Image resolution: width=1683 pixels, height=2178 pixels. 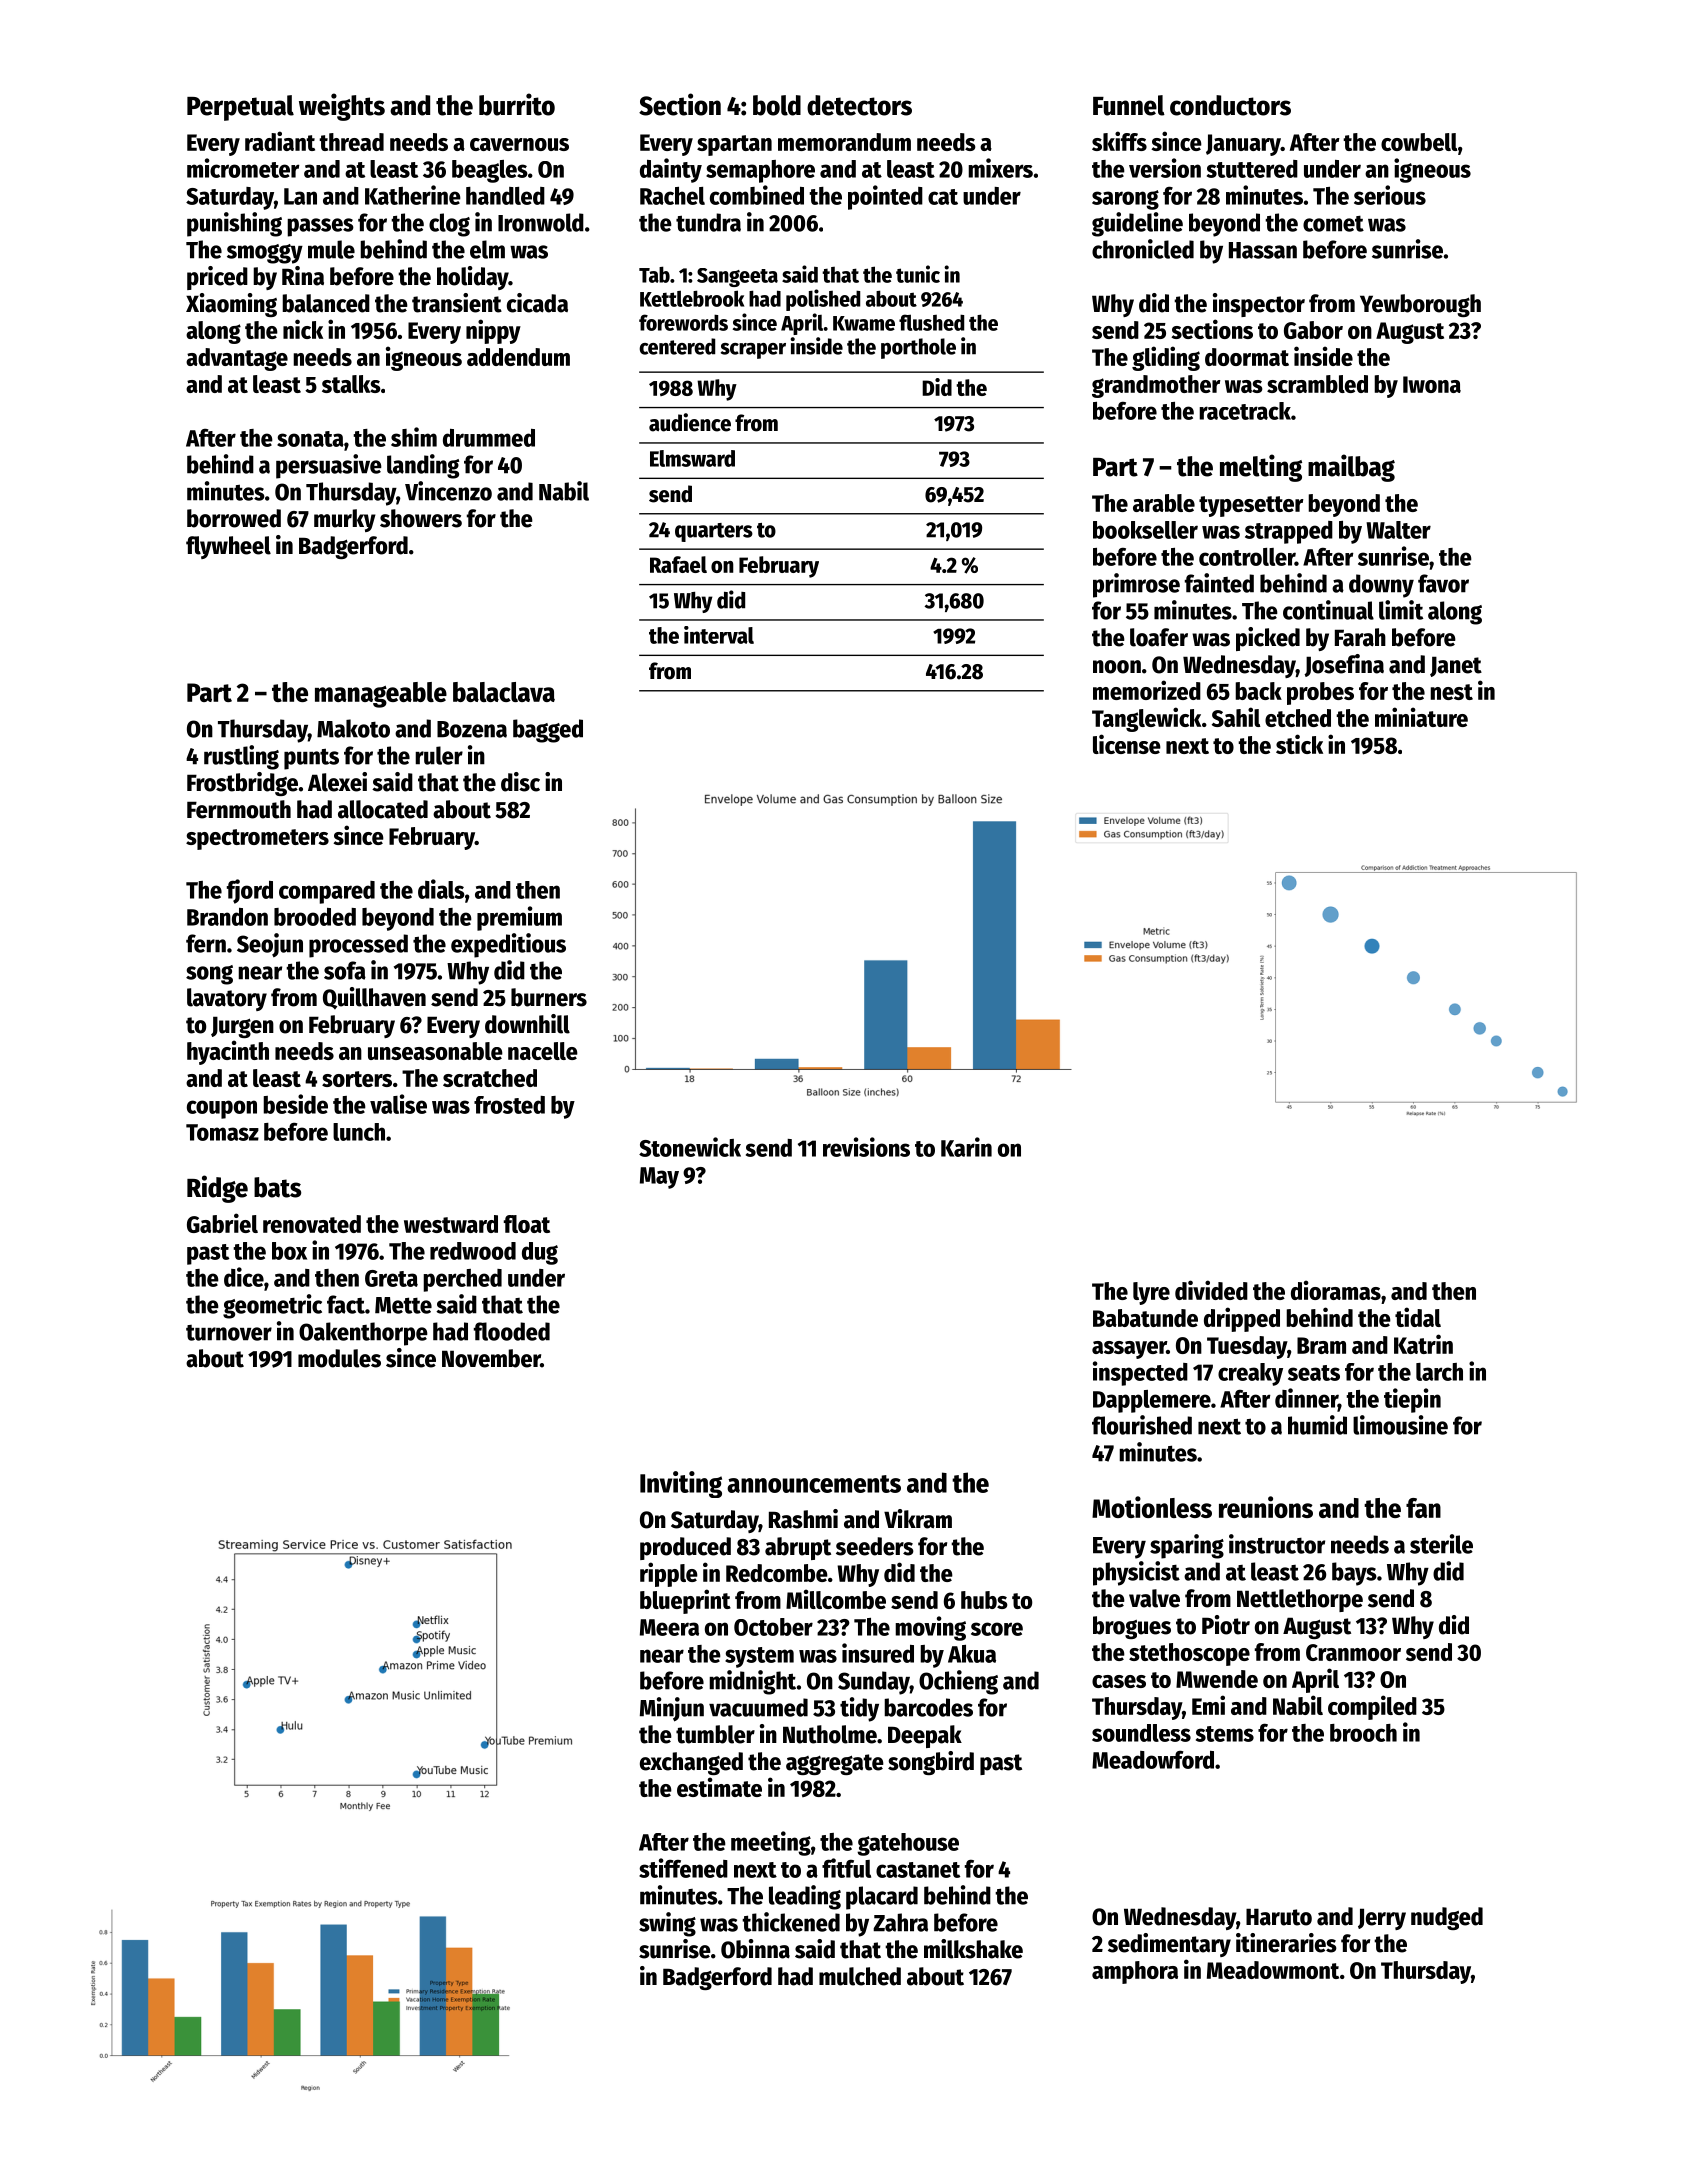 I want to click on memorandum, so click(x=844, y=142).
